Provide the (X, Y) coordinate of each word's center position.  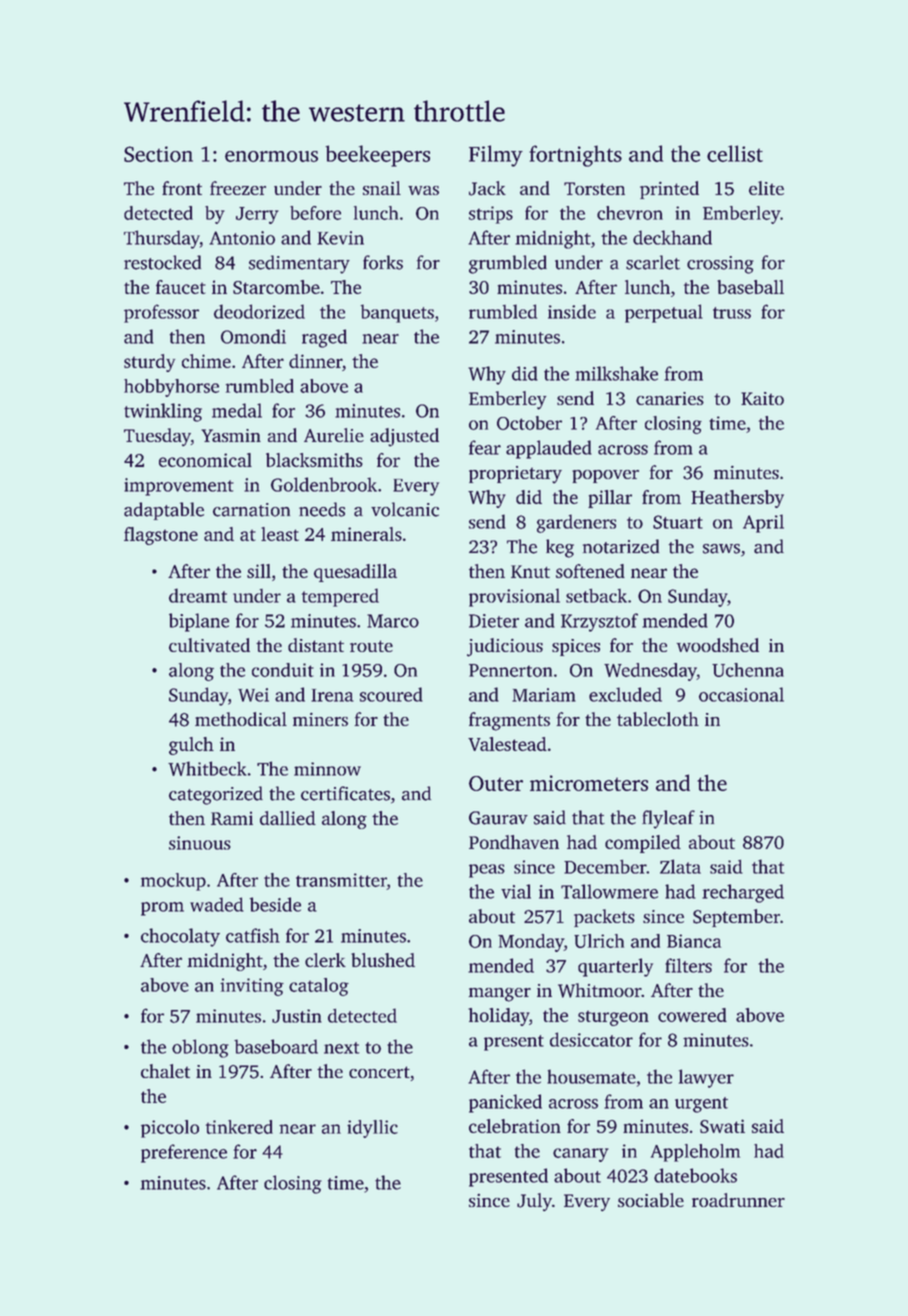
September (736, 918)
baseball (750, 287)
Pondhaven (514, 842)
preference (184, 1153)
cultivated (209, 645)
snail (382, 188)
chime (206, 361)
